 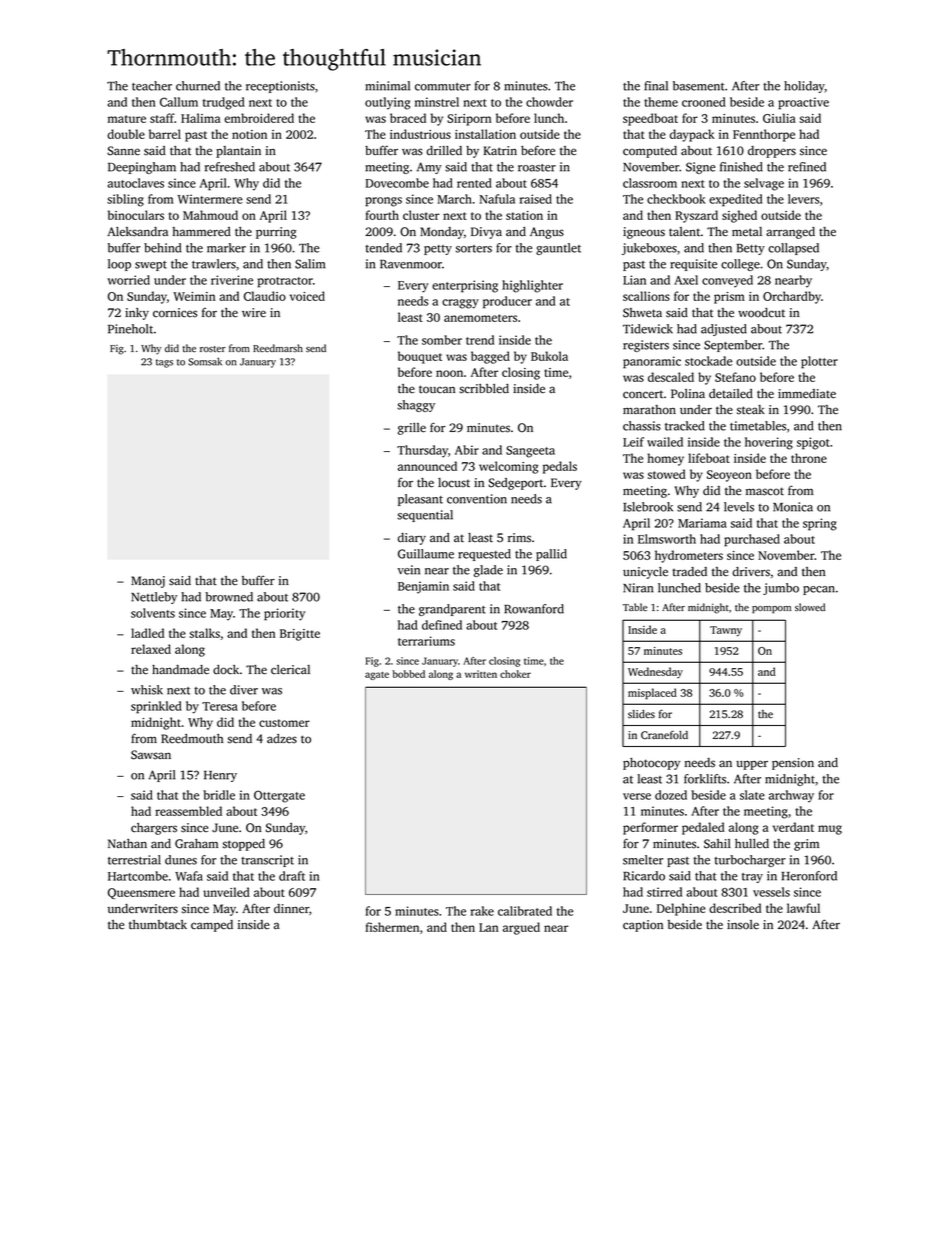 I want to click on thumbtack, so click(x=158, y=925).
